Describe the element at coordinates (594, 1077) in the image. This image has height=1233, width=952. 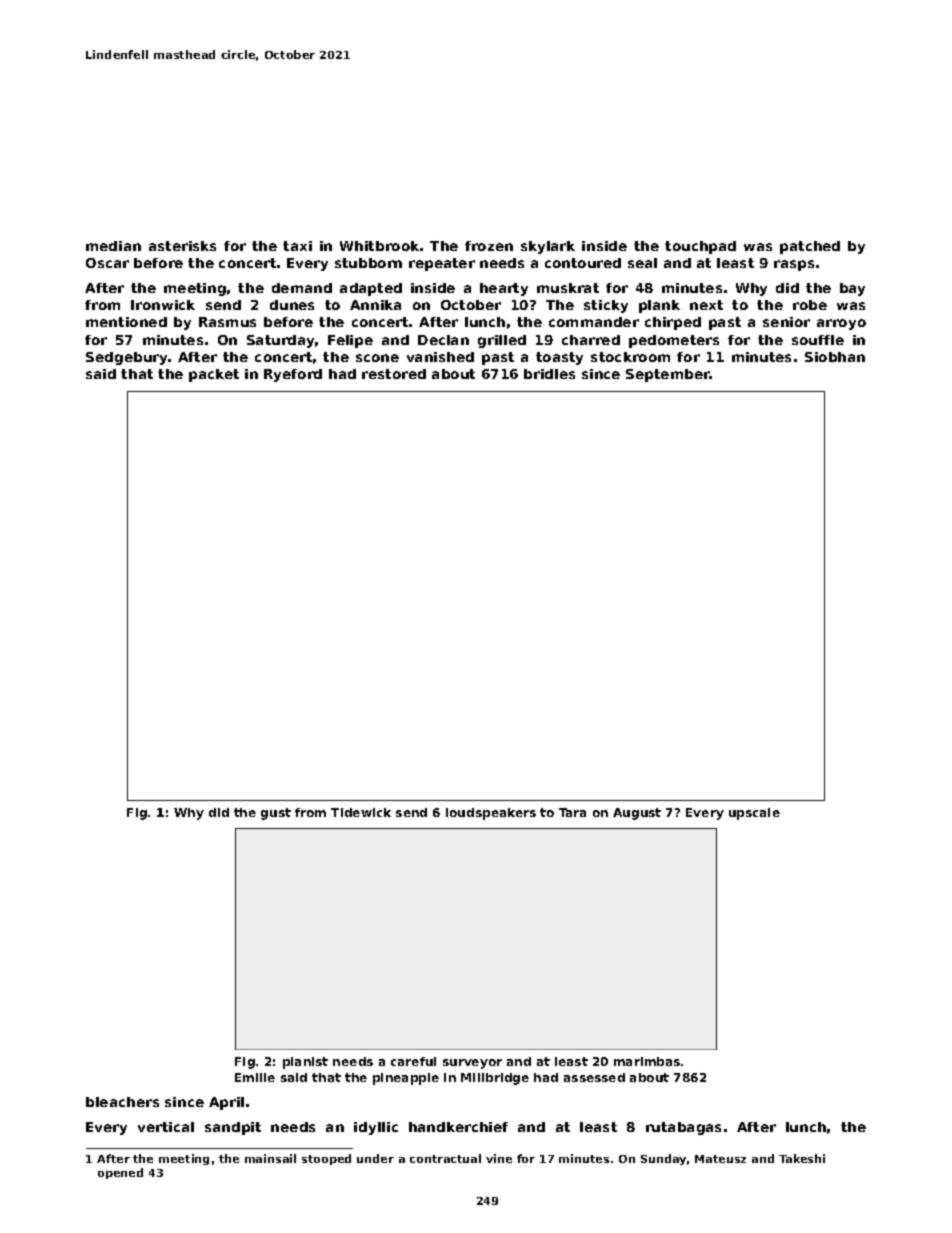
I see `assessed` at that location.
